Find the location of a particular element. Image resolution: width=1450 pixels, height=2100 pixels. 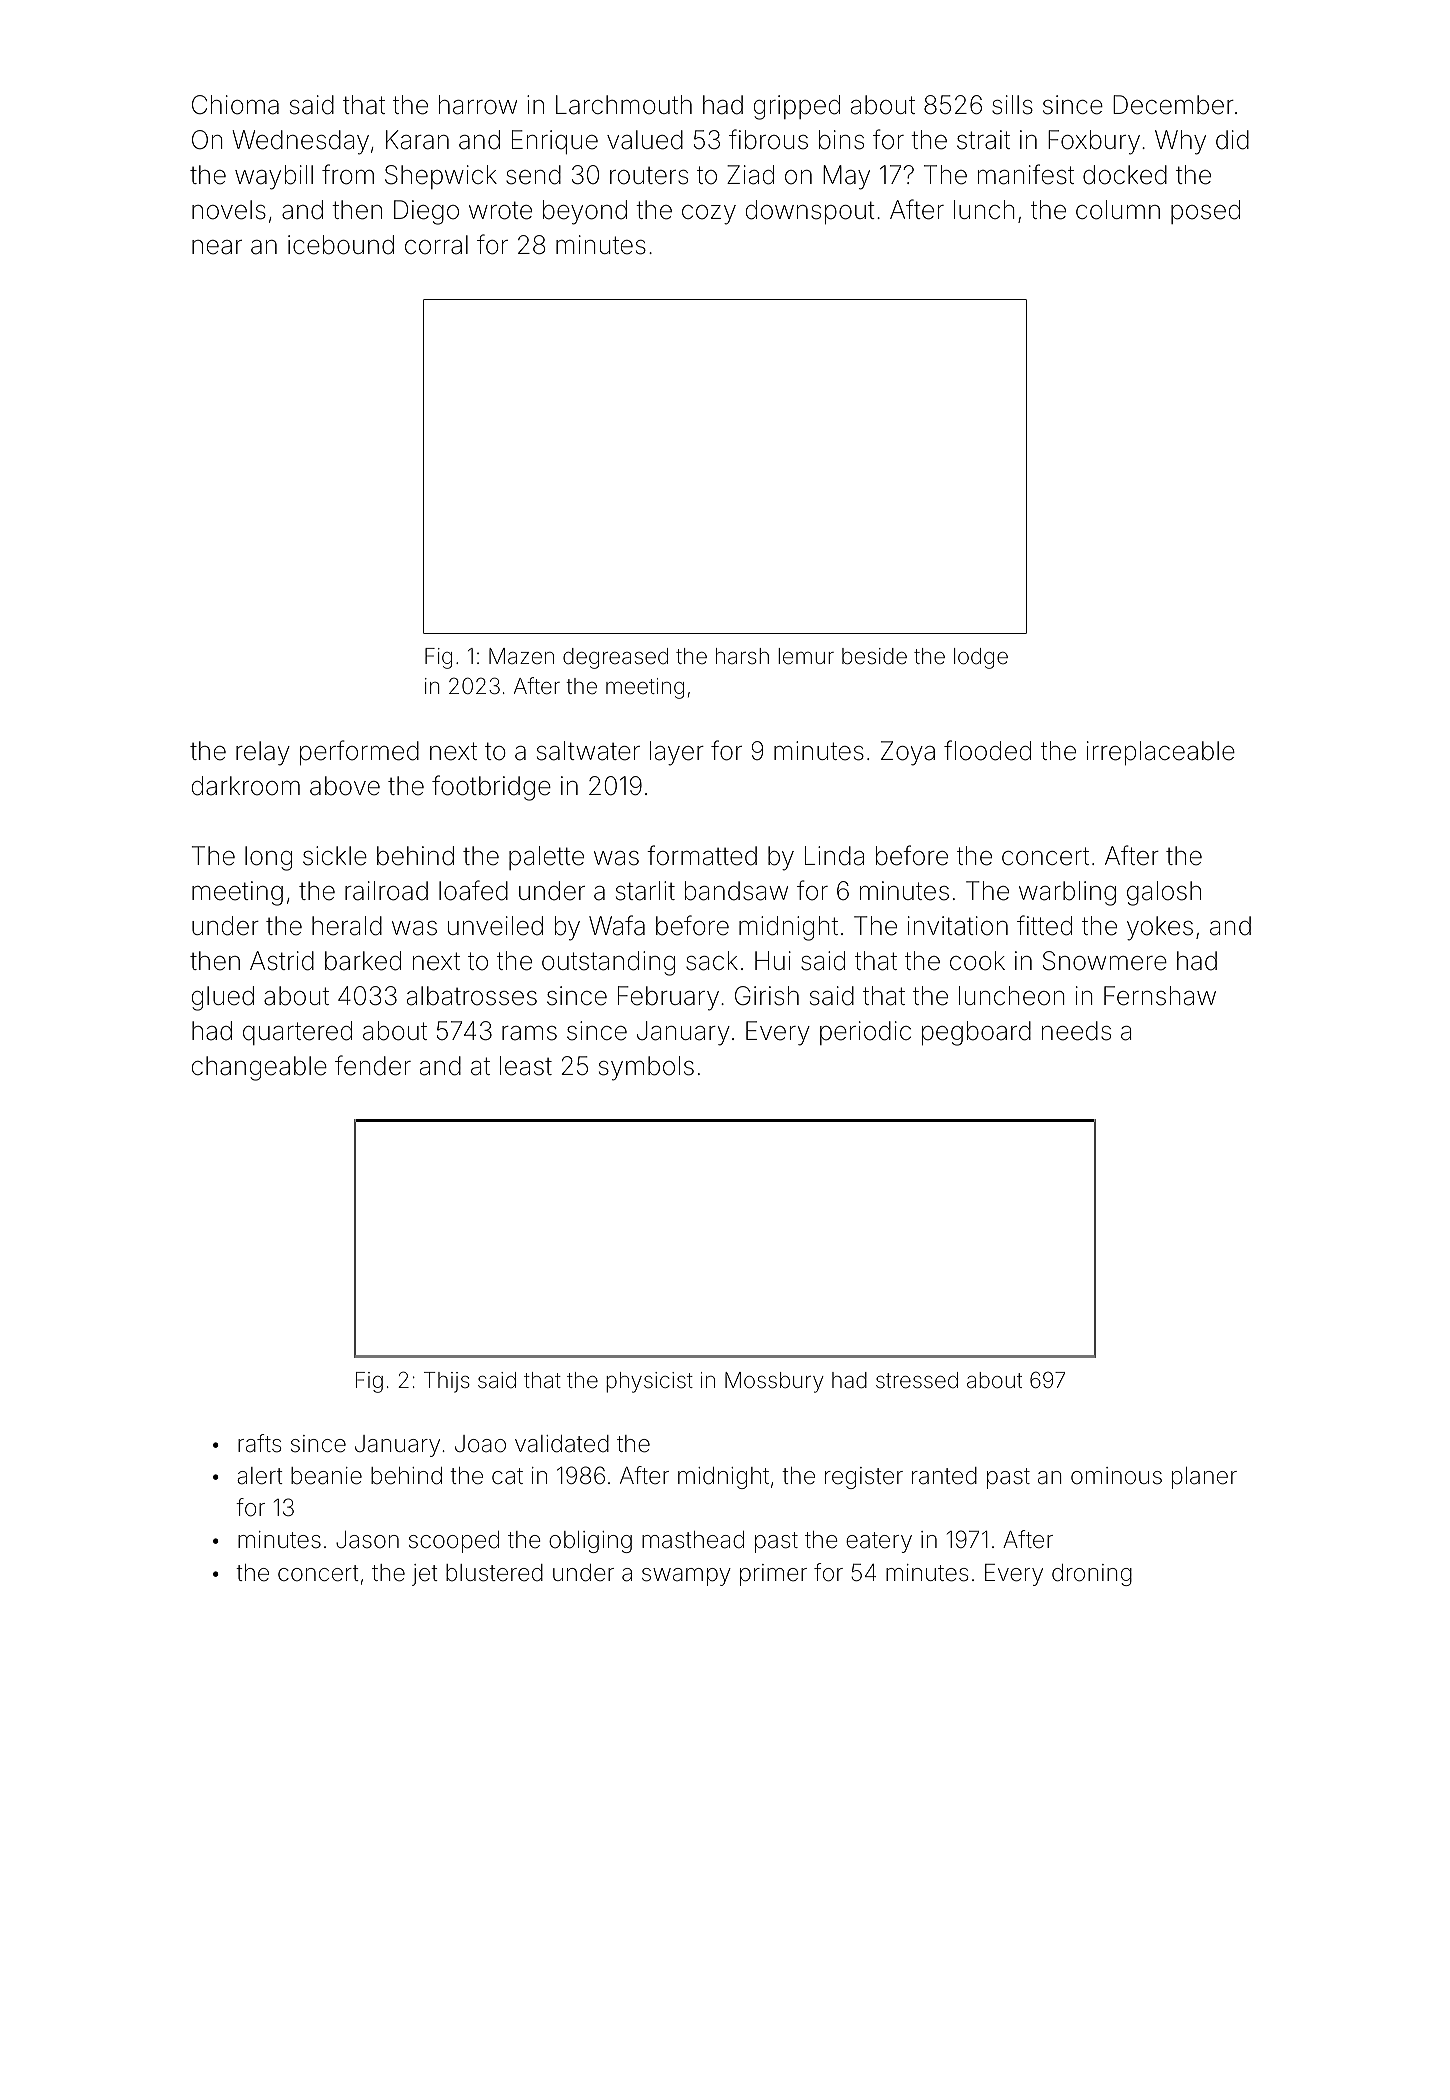

physicist is located at coordinates (649, 1382).
